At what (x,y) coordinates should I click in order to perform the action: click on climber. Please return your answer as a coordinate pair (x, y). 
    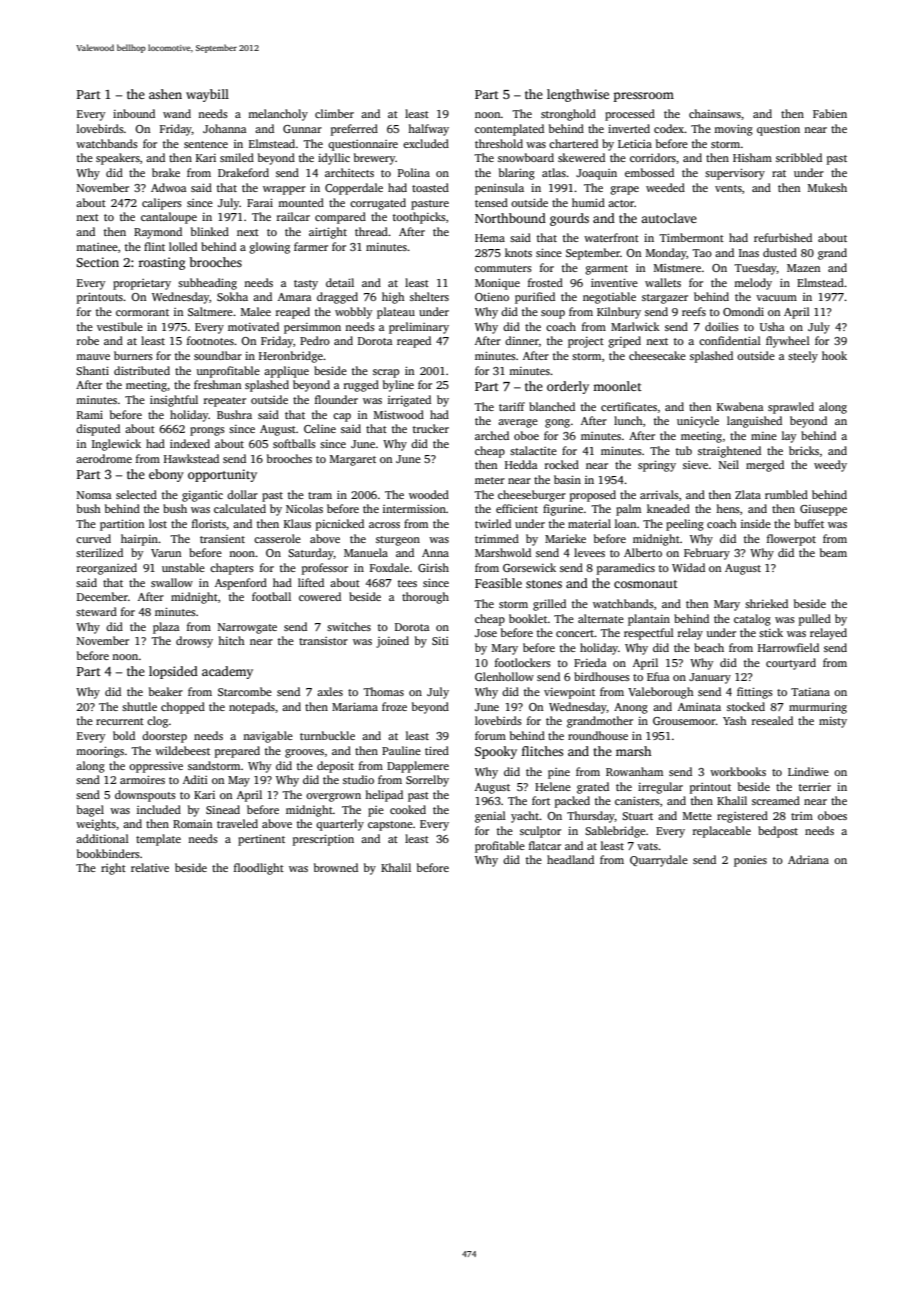
    Looking at the image, I should click on (334, 113).
